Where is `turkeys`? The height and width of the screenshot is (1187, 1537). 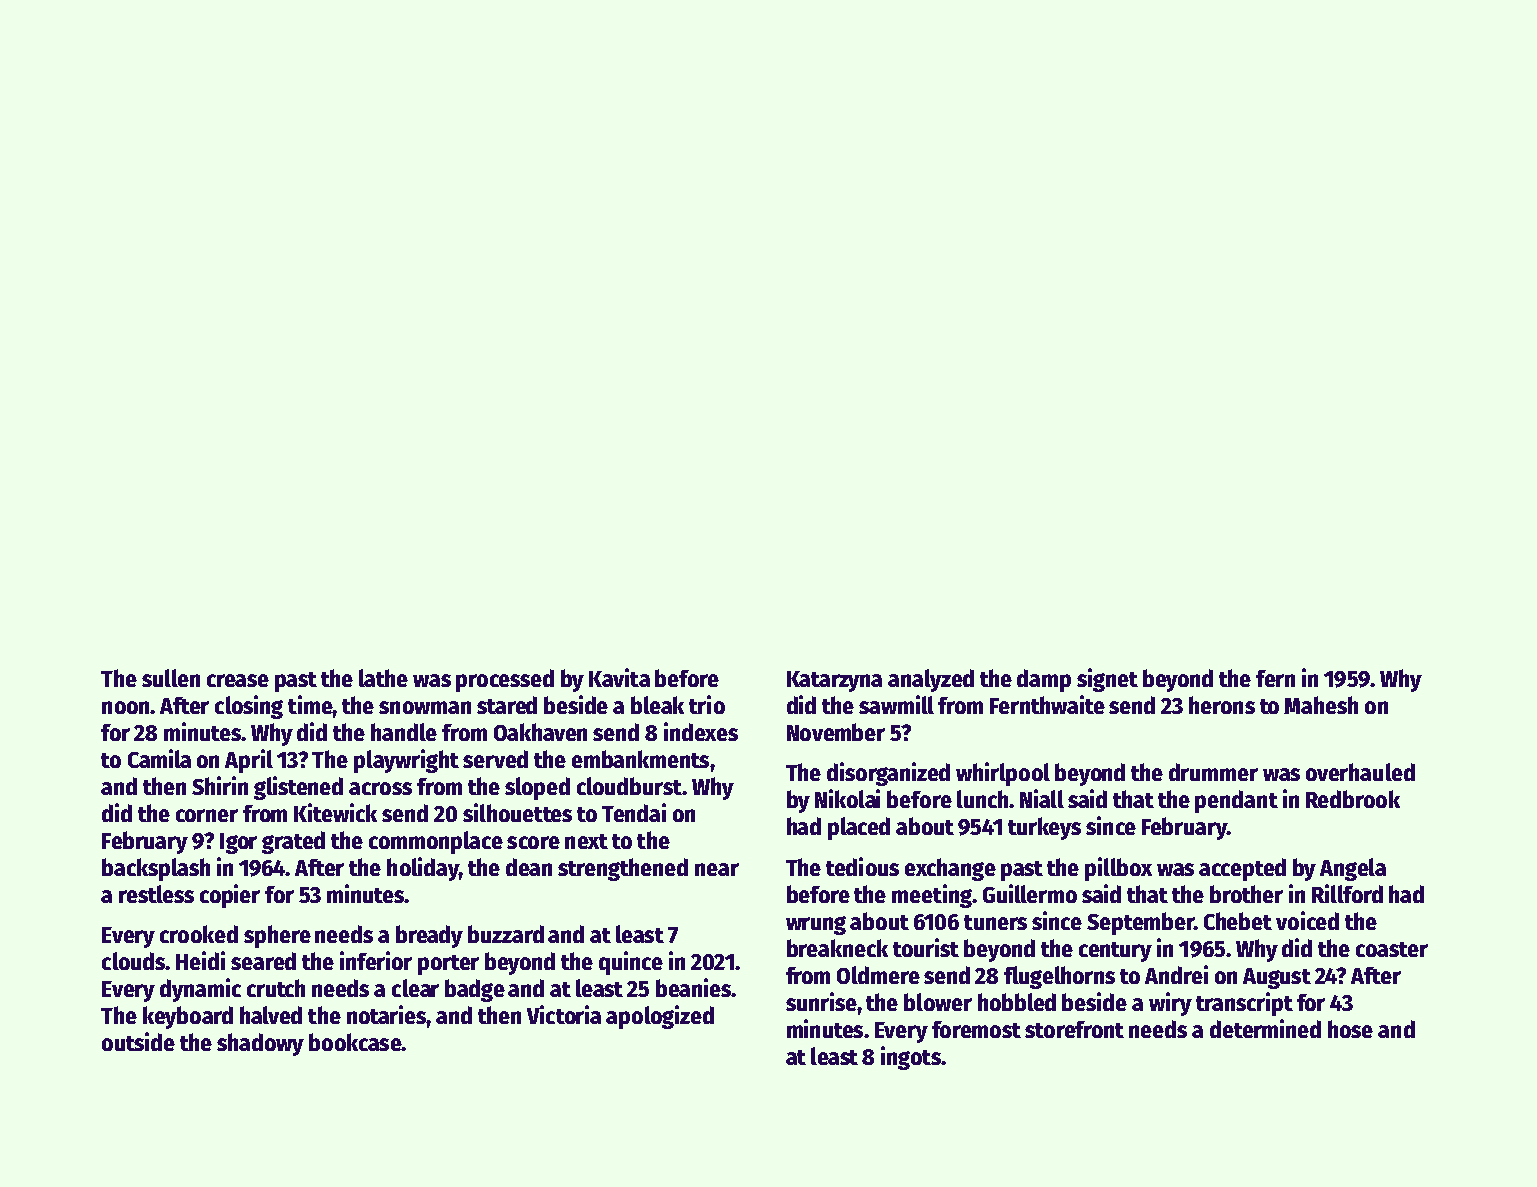
turkeys is located at coordinates (1044, 828).
